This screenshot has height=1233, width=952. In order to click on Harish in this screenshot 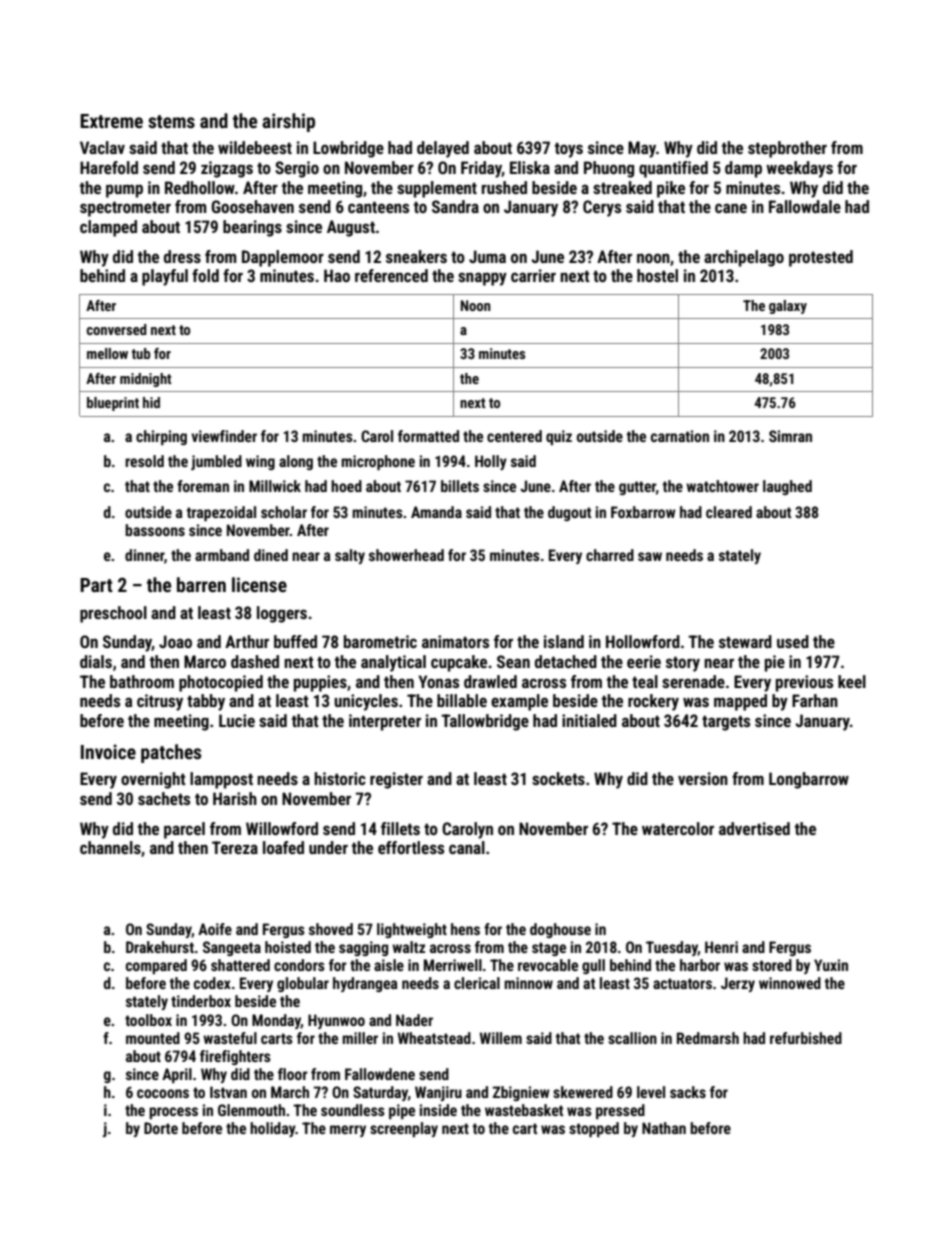, I will do `click(235, 798)`.
